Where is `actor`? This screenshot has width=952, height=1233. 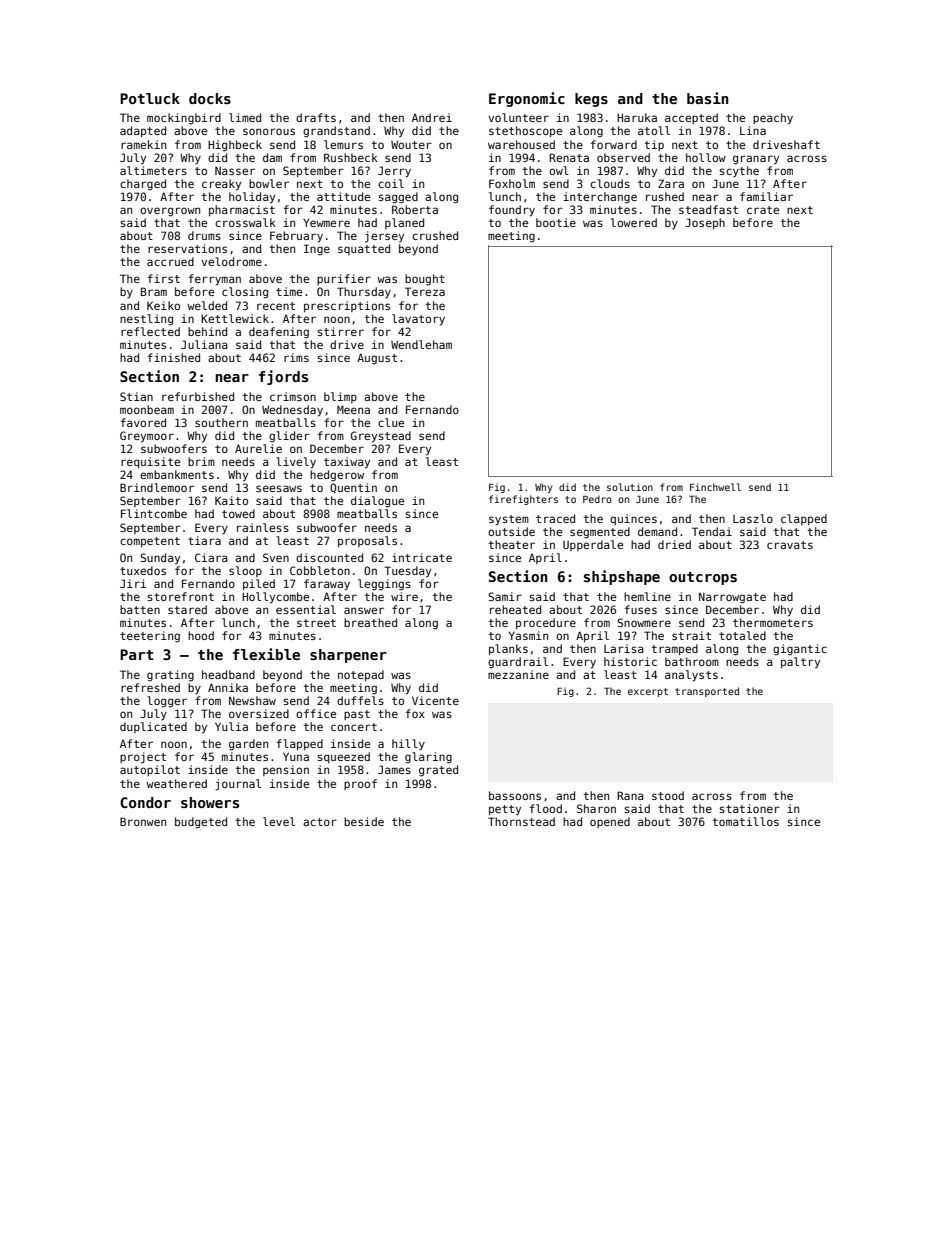 actor is located at coordinates (320, 822).
